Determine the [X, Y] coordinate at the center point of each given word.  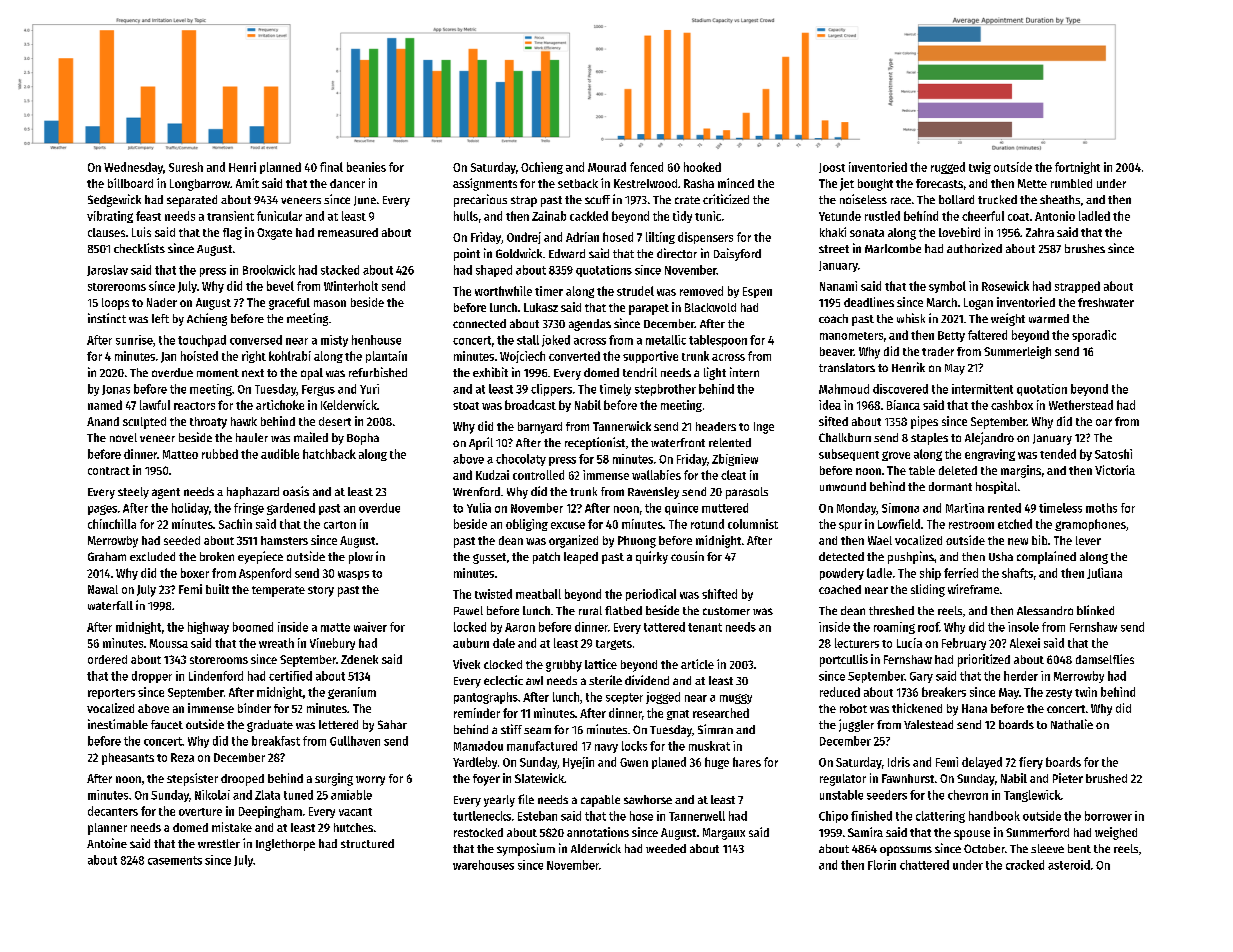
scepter [624, 698]
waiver [370, 627]
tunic [708, 216]
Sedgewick [114, 200]
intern [744, 372]
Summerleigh [1017, 352]
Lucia [909, 643]
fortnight [1077, 168]
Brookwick [269, 270]
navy [606, 748]
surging [334, 779]
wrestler [219, 843]
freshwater [1106, 302]
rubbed [220, 454]
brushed [1106, 778]
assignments [485, 184]
